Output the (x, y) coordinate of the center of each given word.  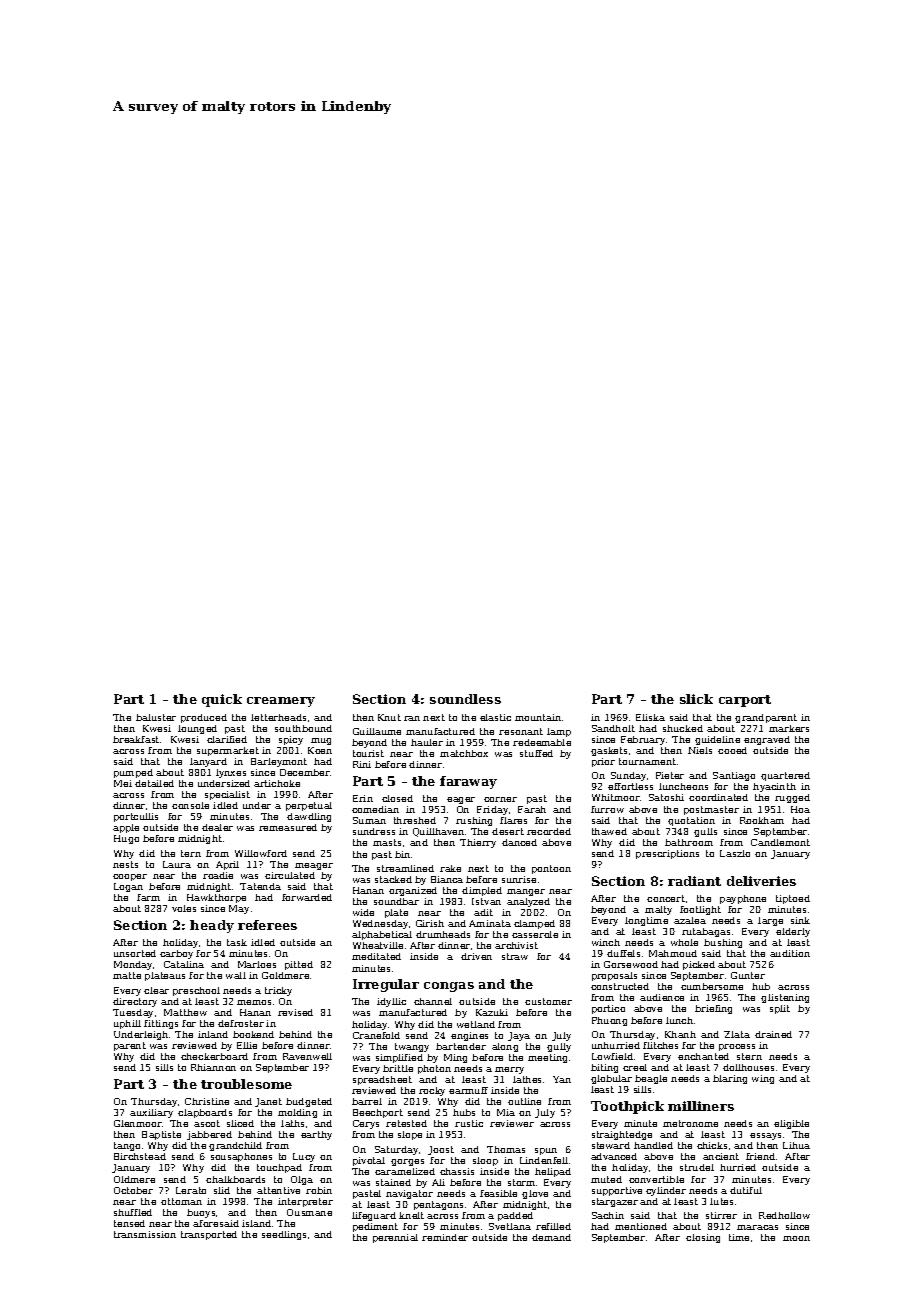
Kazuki (492, 1012)
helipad (553, 1172)
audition (790, 953)
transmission (145, 1234)
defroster (241, 1023)
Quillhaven (438, 832)
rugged (792, 798)
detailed (154, 783)
